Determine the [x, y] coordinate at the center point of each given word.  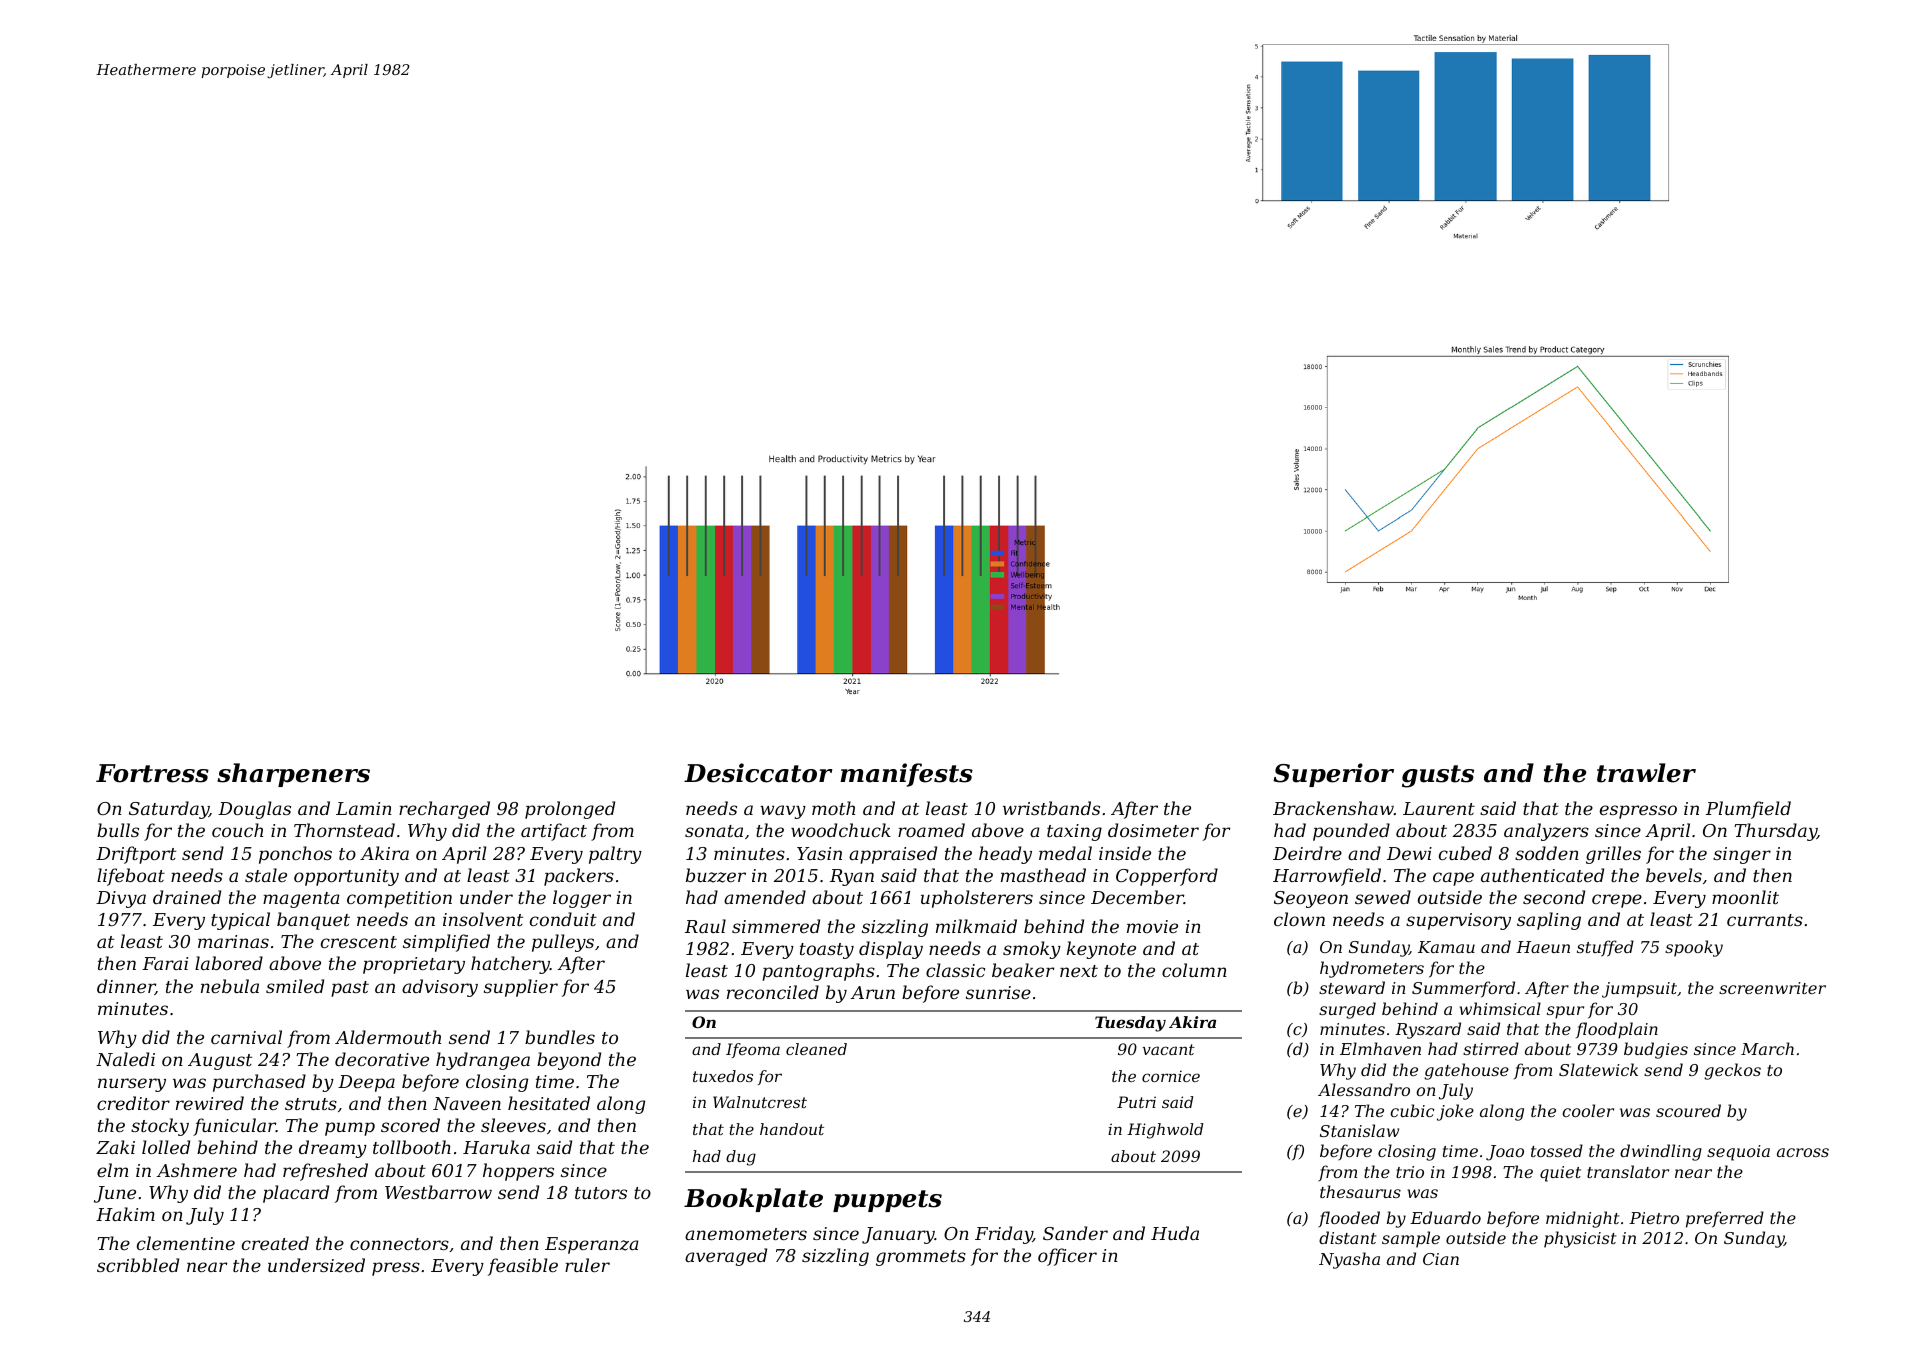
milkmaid [976, 926]
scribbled [138, 1265]
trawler [1646, 773]
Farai [165, 963]
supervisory [1458, 921]
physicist [1580, 1239]
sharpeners [293, 775]
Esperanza [592, 1245]
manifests [906, 775]
